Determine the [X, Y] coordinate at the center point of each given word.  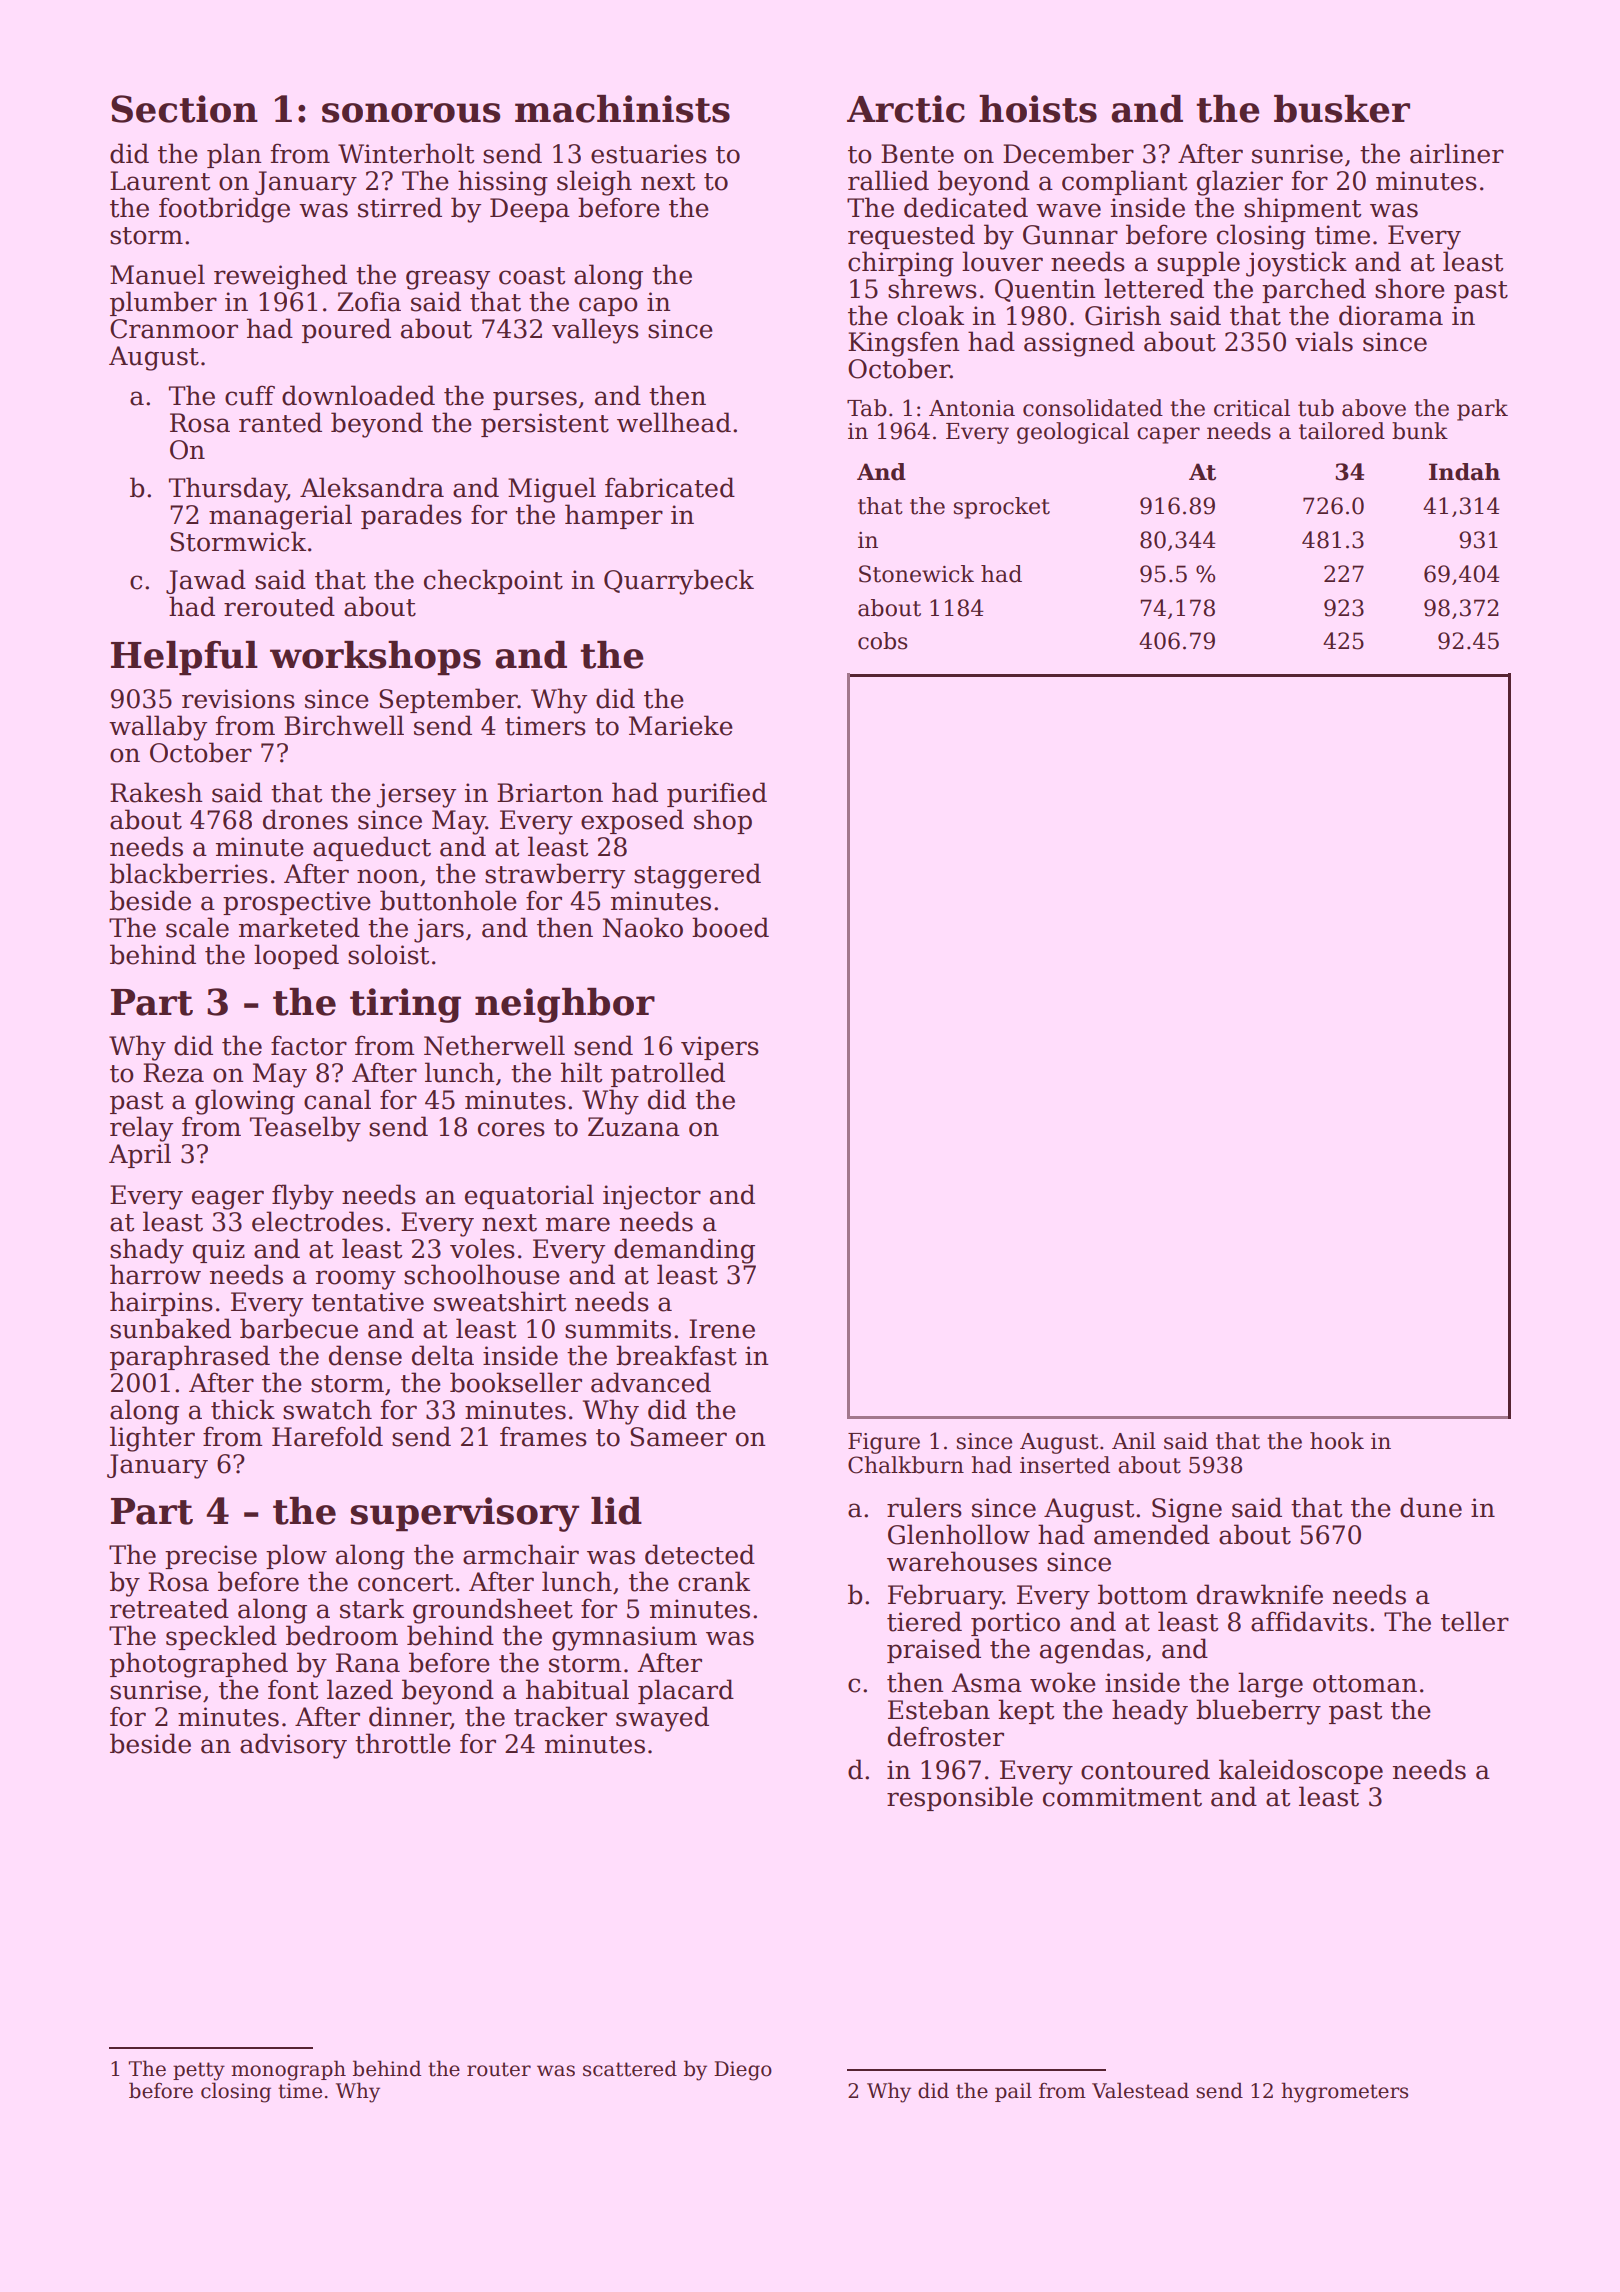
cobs [882, 641]
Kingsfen [903, 344]
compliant [1124, 182]
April [140, 1155]
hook [1337, 1441]
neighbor [565, 1005]
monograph [288, 2070]
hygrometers [1344, 2092]
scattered [630, 2068]
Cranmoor [174, 329]
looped [296, 956]
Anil [1134, 1440]
